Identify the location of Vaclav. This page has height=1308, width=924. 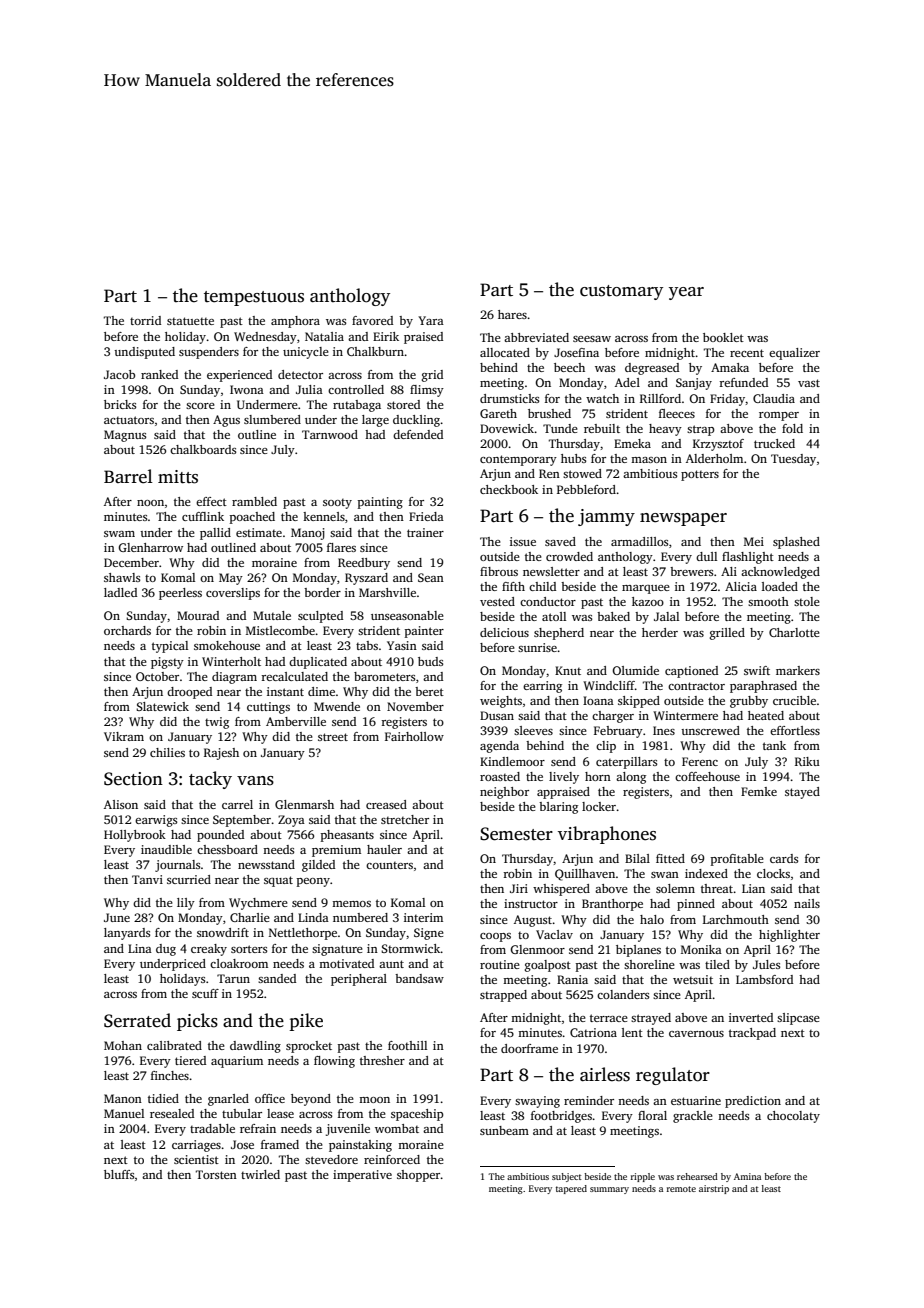
(554, 934).
